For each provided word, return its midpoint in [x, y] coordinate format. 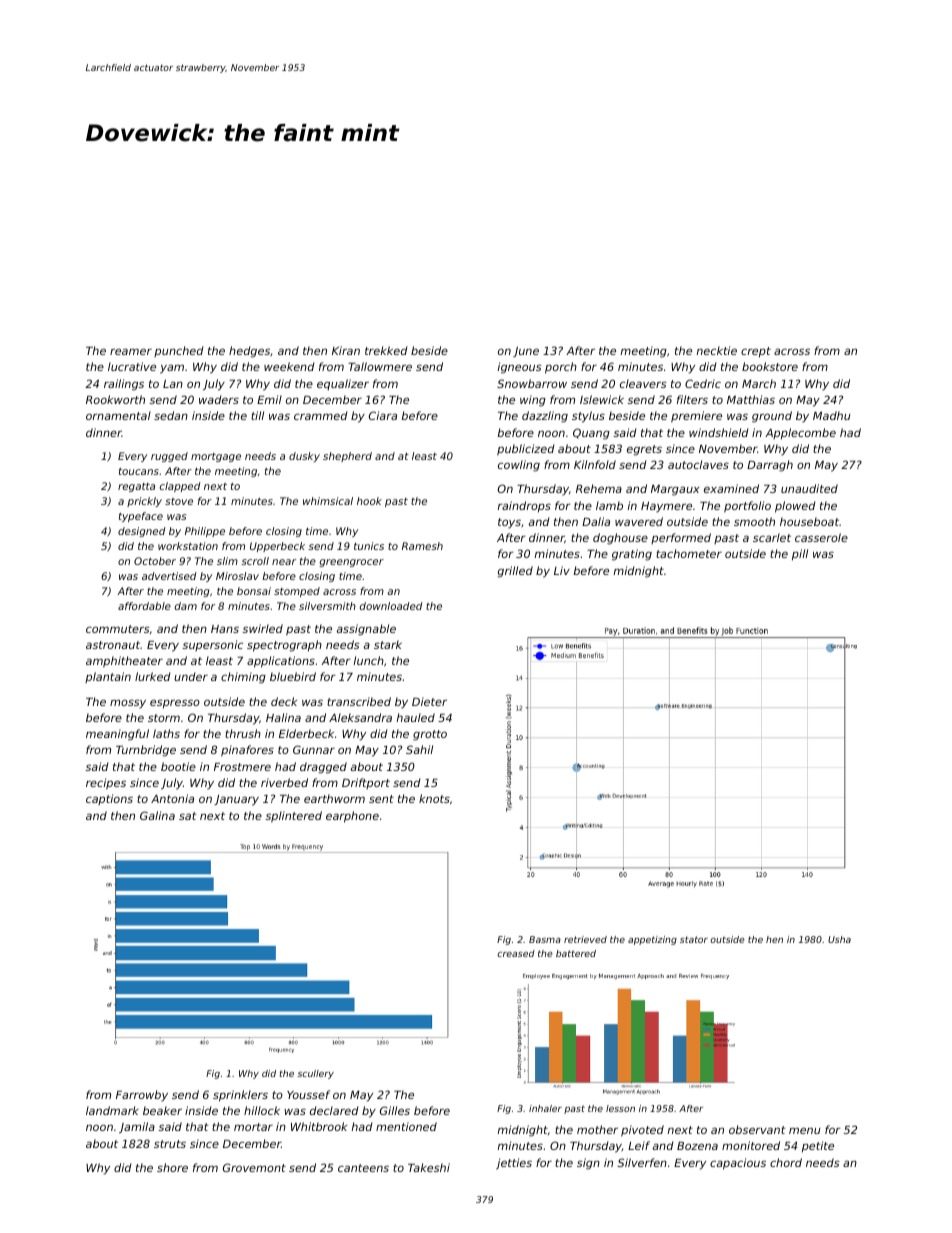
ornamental [118, 415]
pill [800, 555]
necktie [716, 350]
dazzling [545, 417]
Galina [157, 815]
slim [227, 561]
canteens [363, 1168]
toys [509, 523]
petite [818, 1147]
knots [434, 798]
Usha [839, 939]
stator [694, 939]
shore [172, 1167]
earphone [352, 817]
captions [109, 799]
